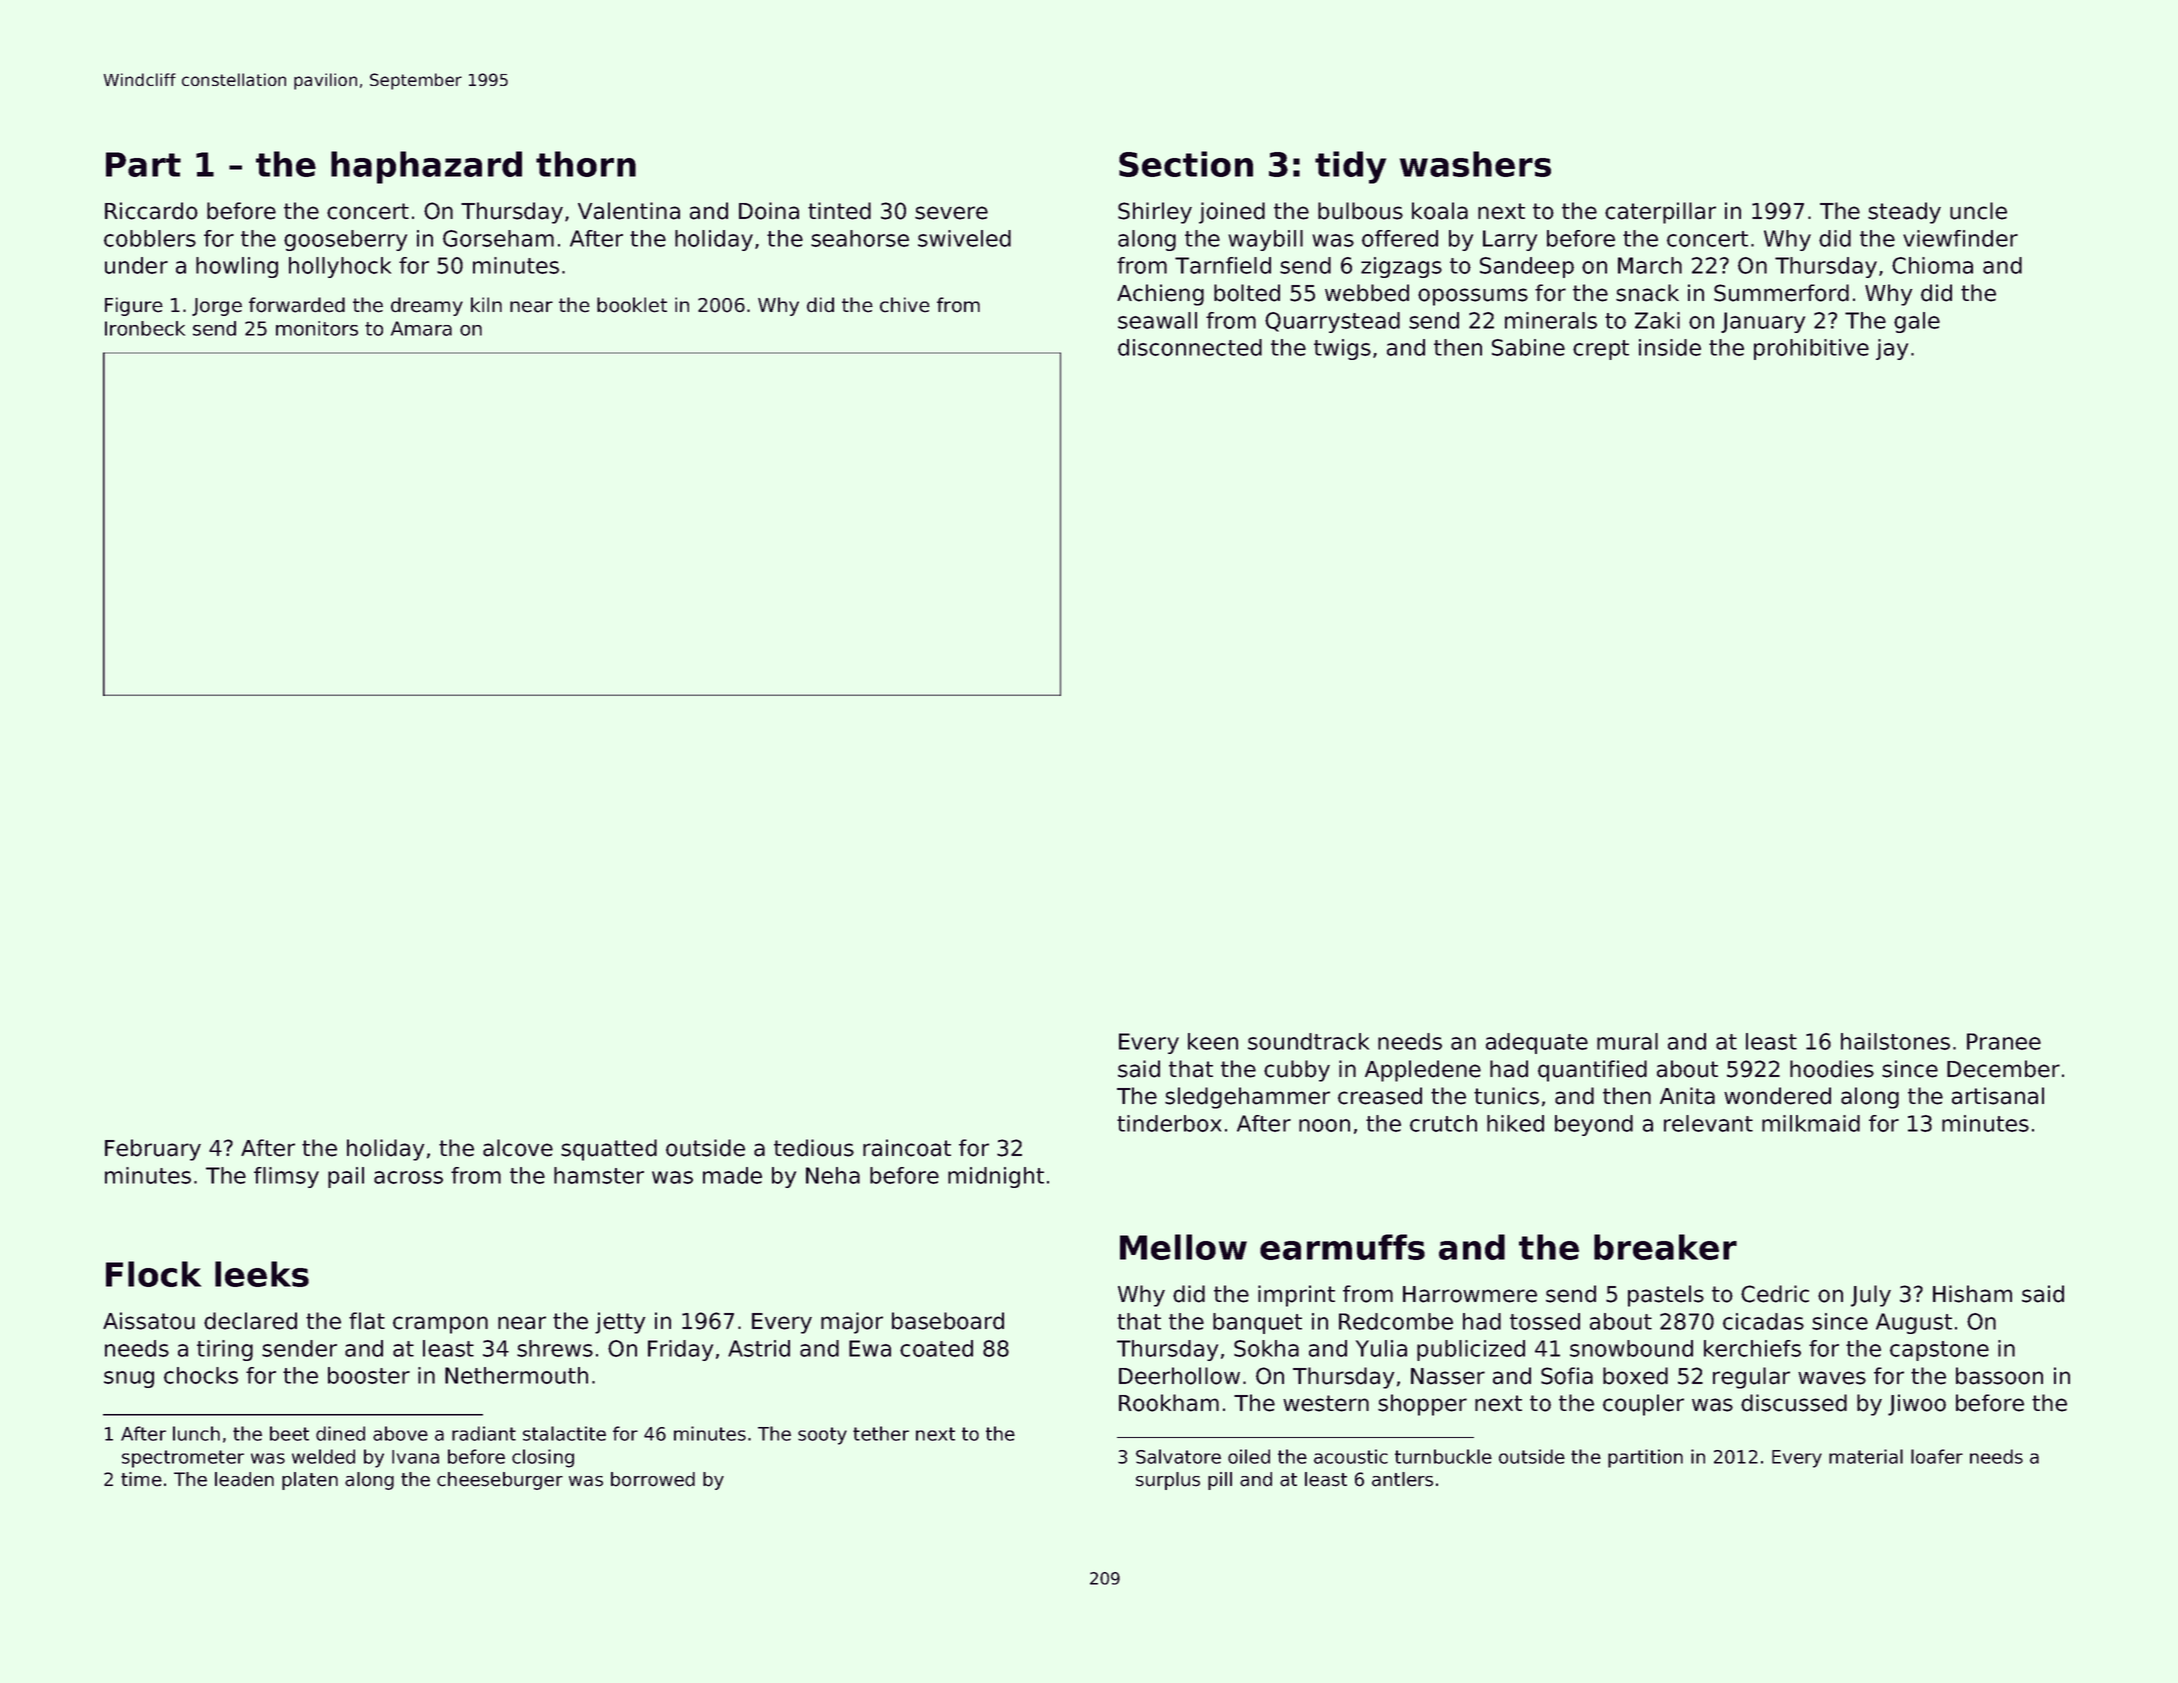 Image resolution: width=2178 pixels, height=1683 pixels. I want to click on soundtrack, so click(1308, 1041).
